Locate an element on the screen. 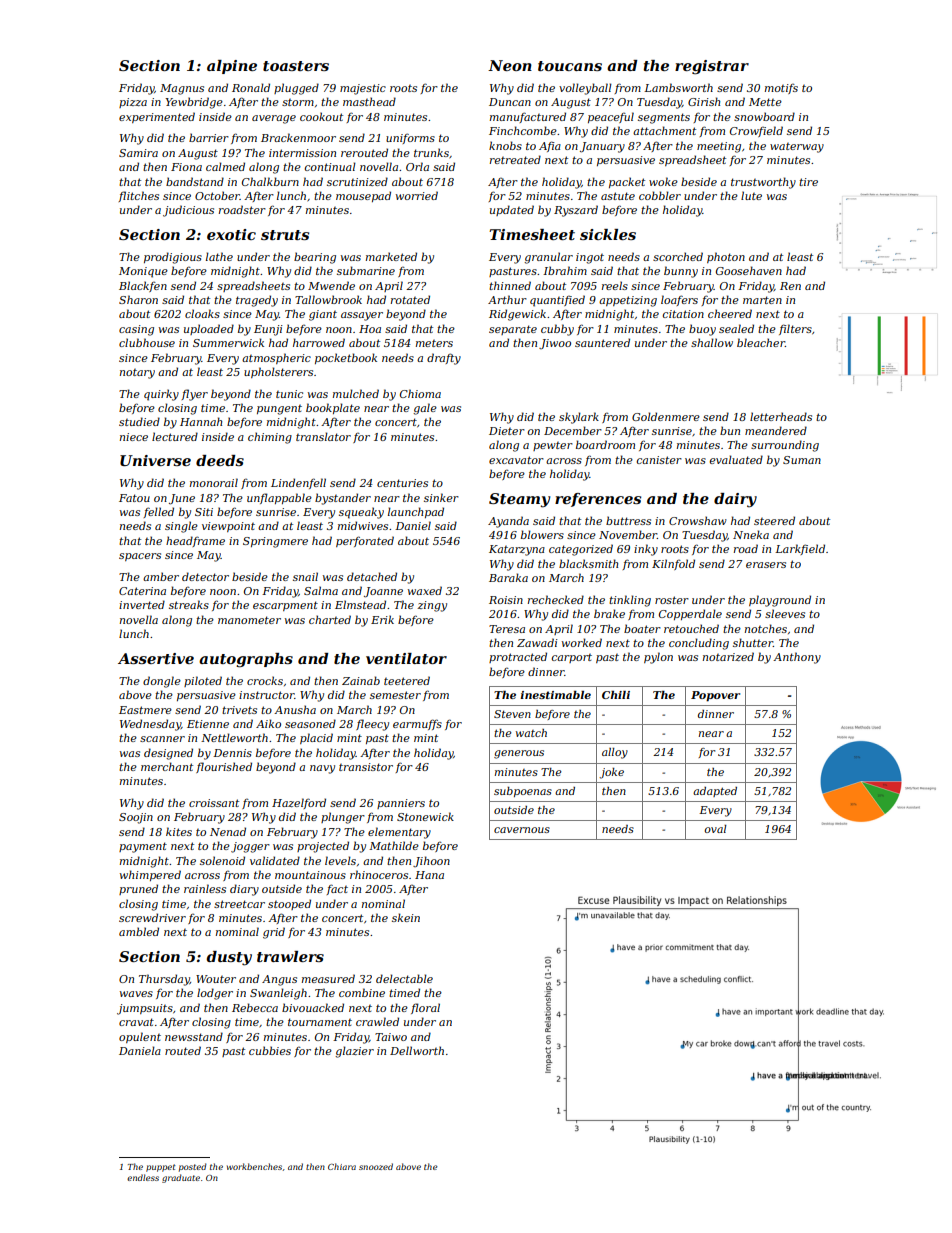  registrar is located at coordinates (712, 67).
